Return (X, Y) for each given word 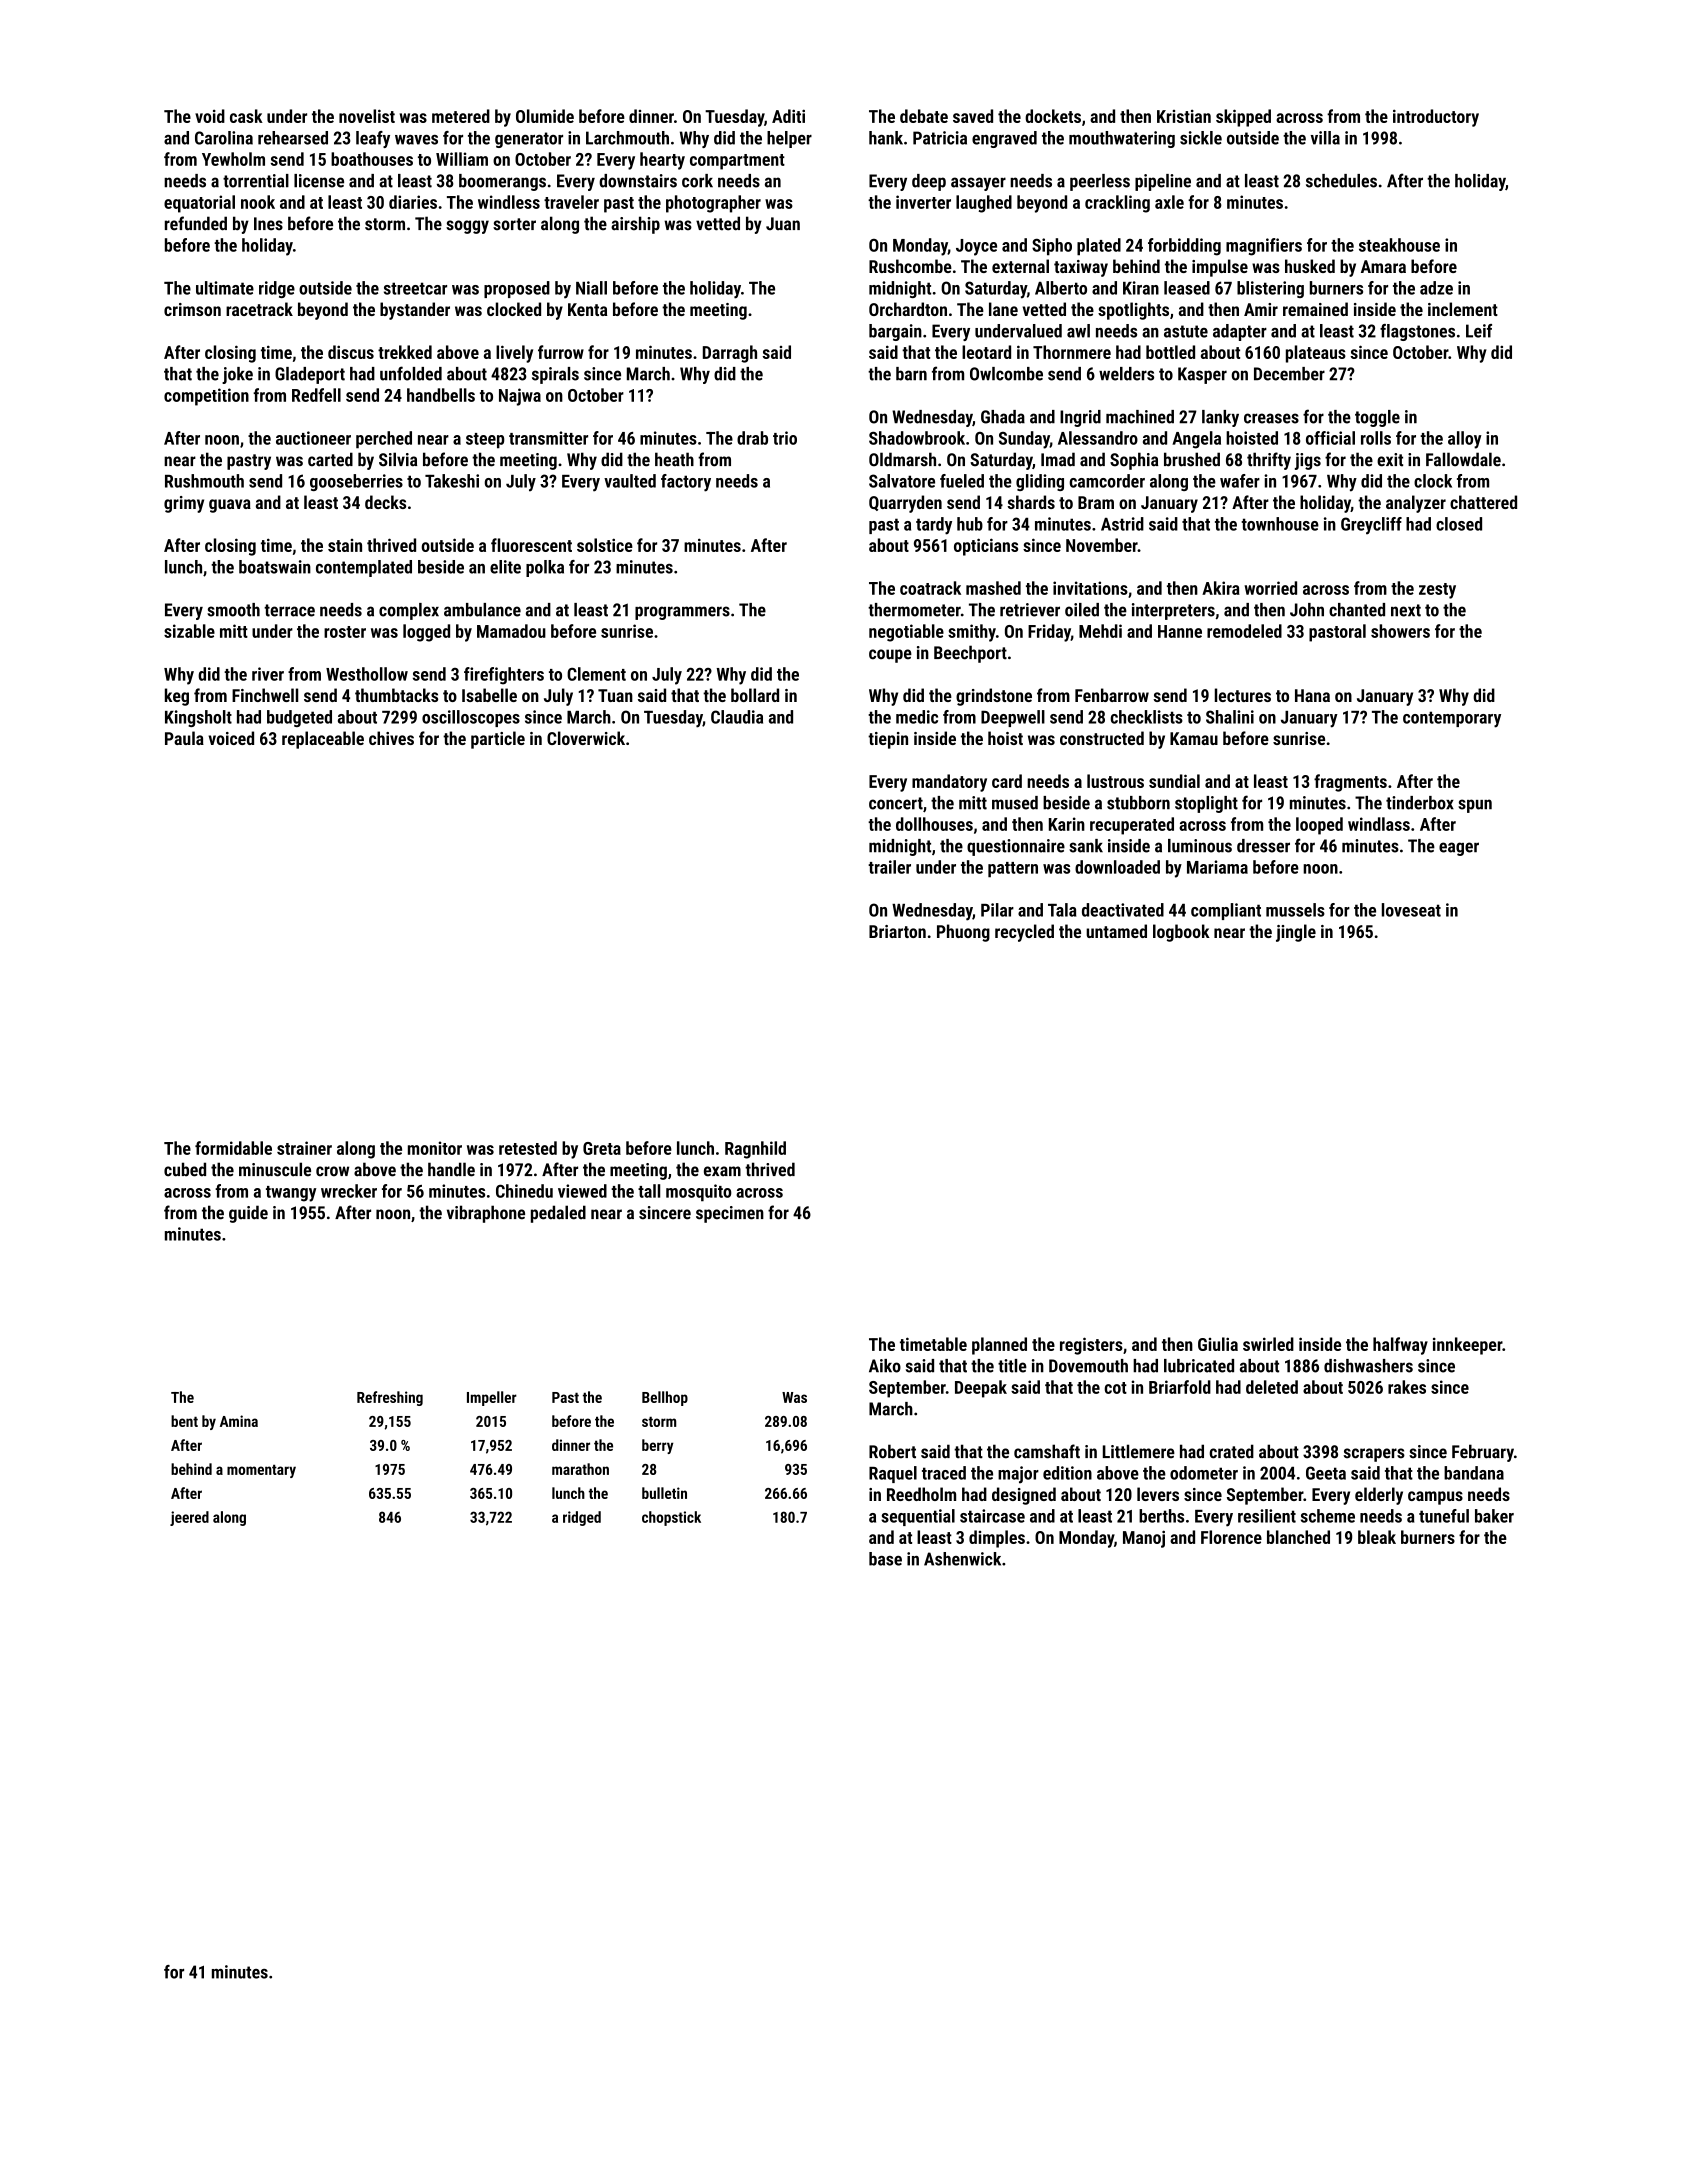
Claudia (737, 717)
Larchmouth (627, 138)
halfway (1400, 1346)
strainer (304, 1148)
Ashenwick (962, 1559)
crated (1231, 1451)
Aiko (885, 1366)
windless (509, 202)
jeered (189, 1518)
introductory (1436, 118)
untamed (1116, 931)
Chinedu (524, 1191)
